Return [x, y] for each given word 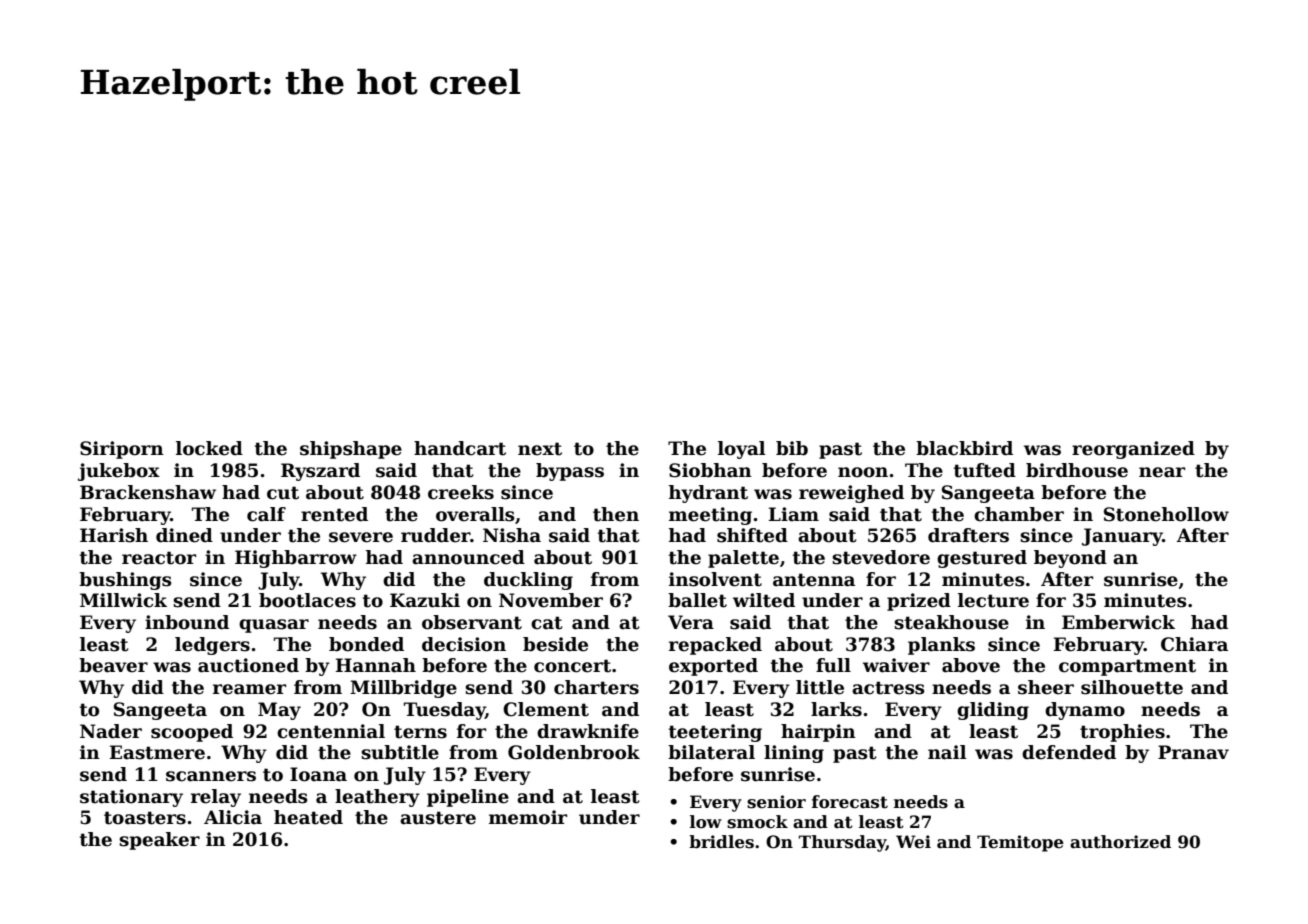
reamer [249, 689]
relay [216, 798]
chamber [1019, 514]
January [1122, 537]
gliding [993, 711]
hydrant [708, 494]
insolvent [715, 579]
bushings [125, 581]
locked [209, 448]
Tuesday [444, 711]
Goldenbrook [574, 752]
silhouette [1132, 687]
